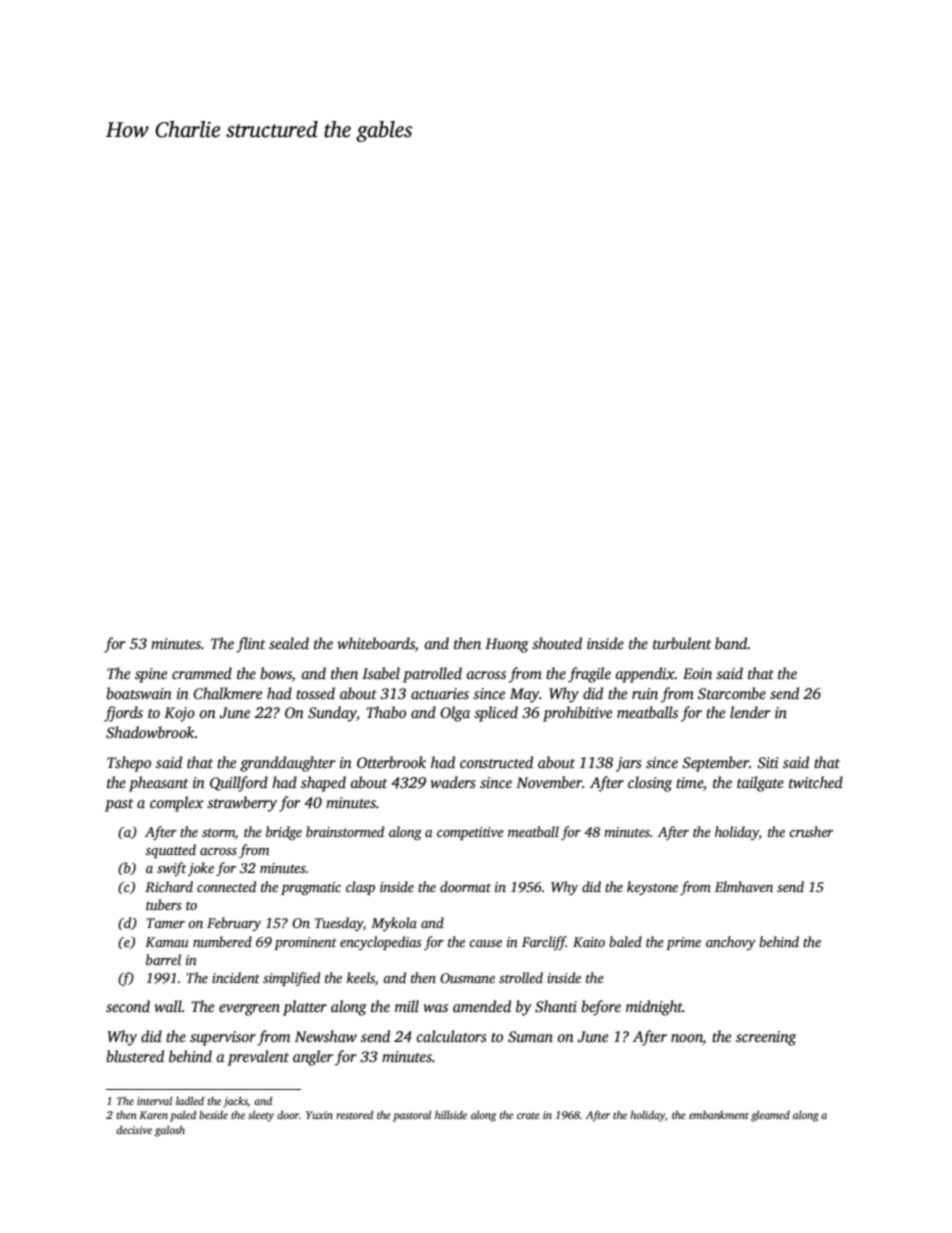 The height and width of the document is (1233, 952). What do you see at coordinates (202, 673) in the document?
I see `crammed` at bounding box center [202, 673].
